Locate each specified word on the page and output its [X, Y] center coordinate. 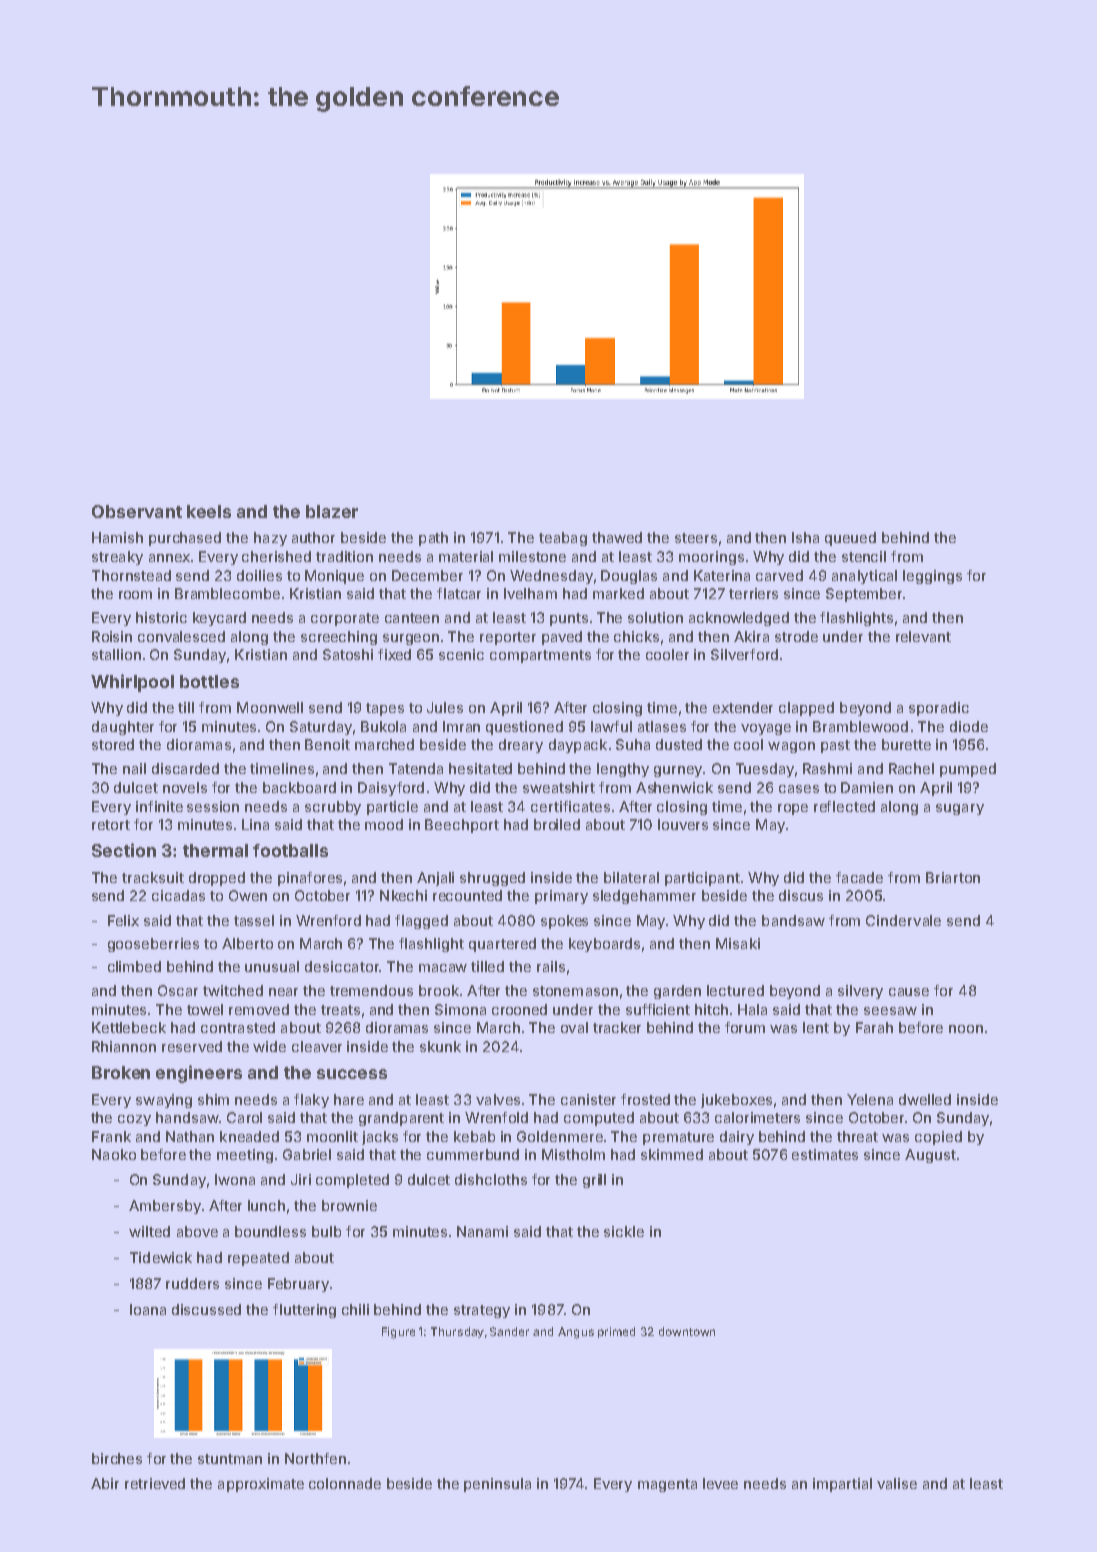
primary [561, 897]
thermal [215, 850]
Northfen [315, 1458]
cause [909, 992]
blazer [332, 511]
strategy [482, 1311]
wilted [149, 1231]
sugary [960, 809]
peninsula [497, 1485]
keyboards [604, 945]
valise [897, 1483]
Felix [123, 920]
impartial [842, 1485]
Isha [805, 537]
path [433, 539]
